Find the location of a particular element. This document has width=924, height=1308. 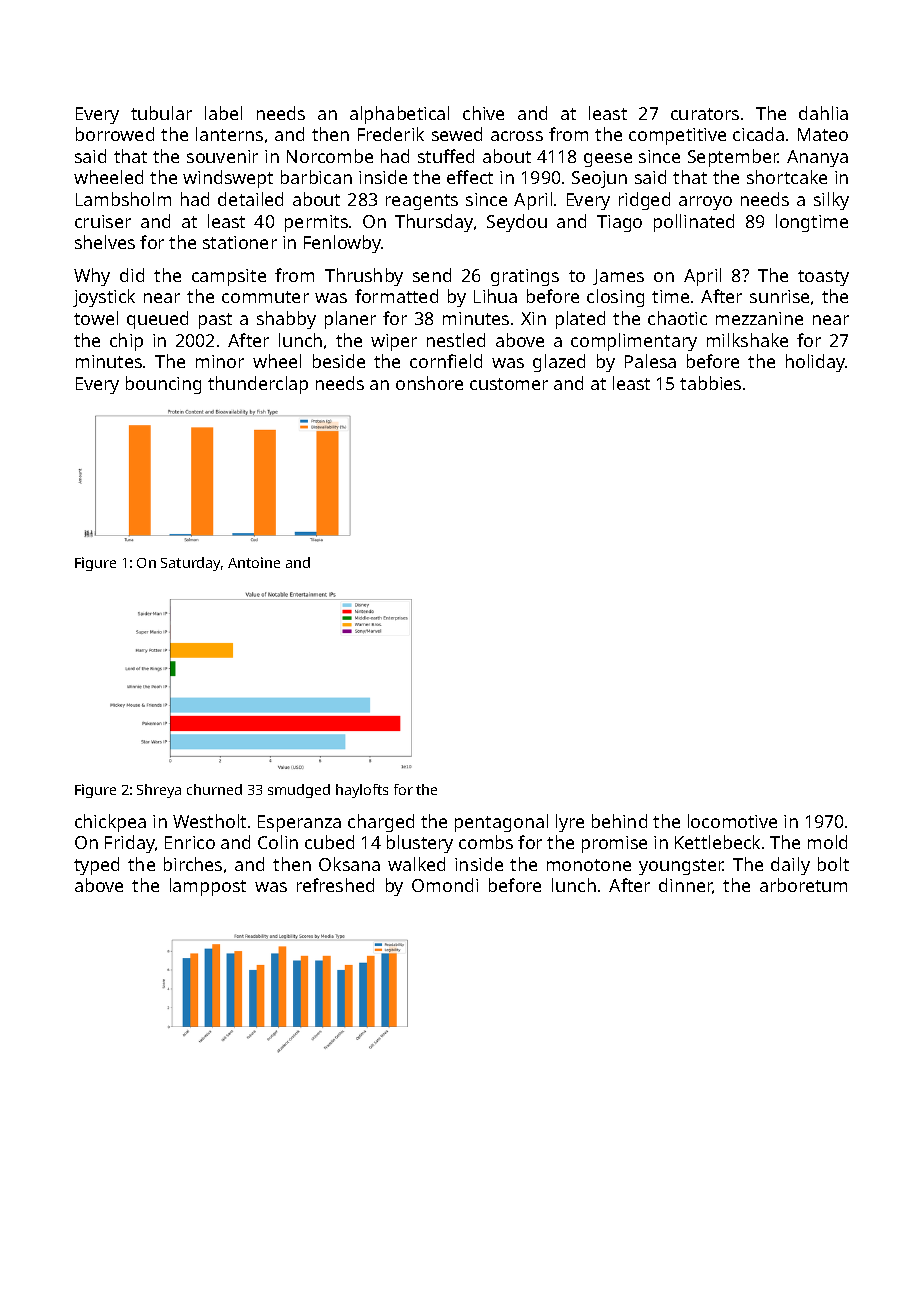

sunrise is located at coordinates (779, 296).
